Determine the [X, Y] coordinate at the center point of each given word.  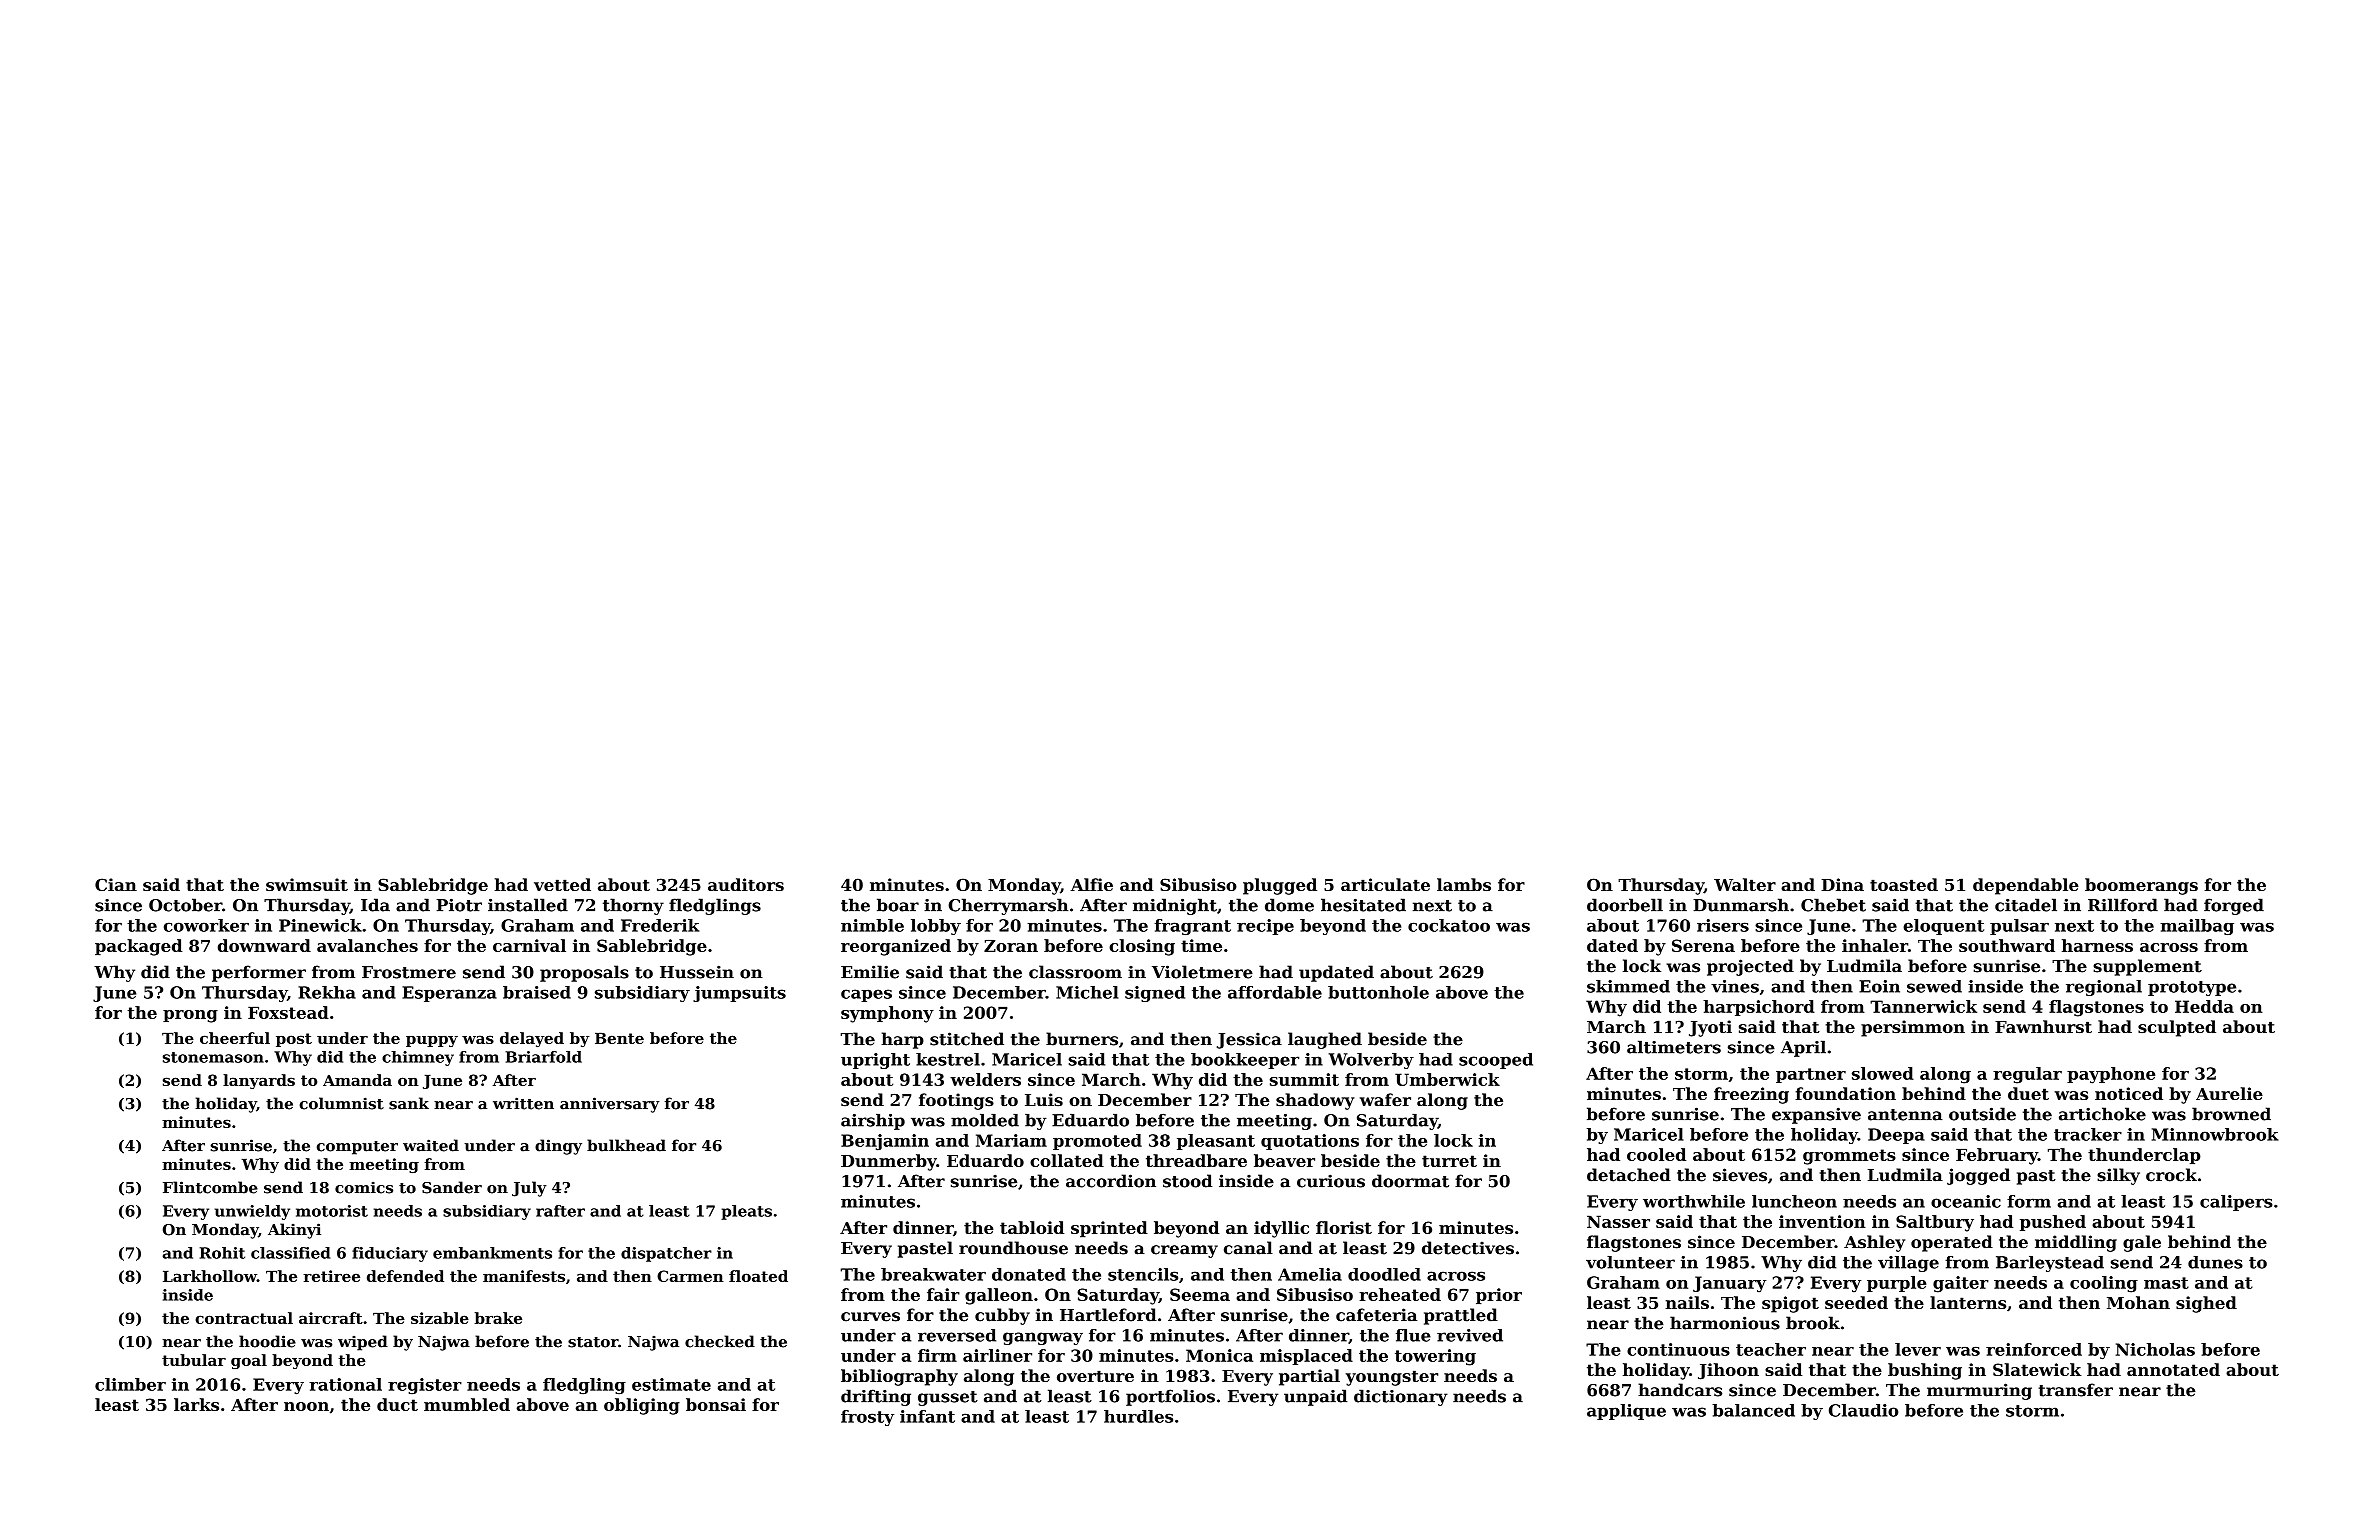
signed [1155, 994]
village [1908, 1264]
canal [1248, 1248]
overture [1095, 1376]
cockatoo [1449, 925]
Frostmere [409, 972]
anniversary [609, 1105]
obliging [642, 1406]
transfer [2076, 1390]
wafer [1385, 1099]
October [185, 905]
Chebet [1833, 905]
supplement [2147, 967]
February [1997, 1156]
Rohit [222, 1253]
